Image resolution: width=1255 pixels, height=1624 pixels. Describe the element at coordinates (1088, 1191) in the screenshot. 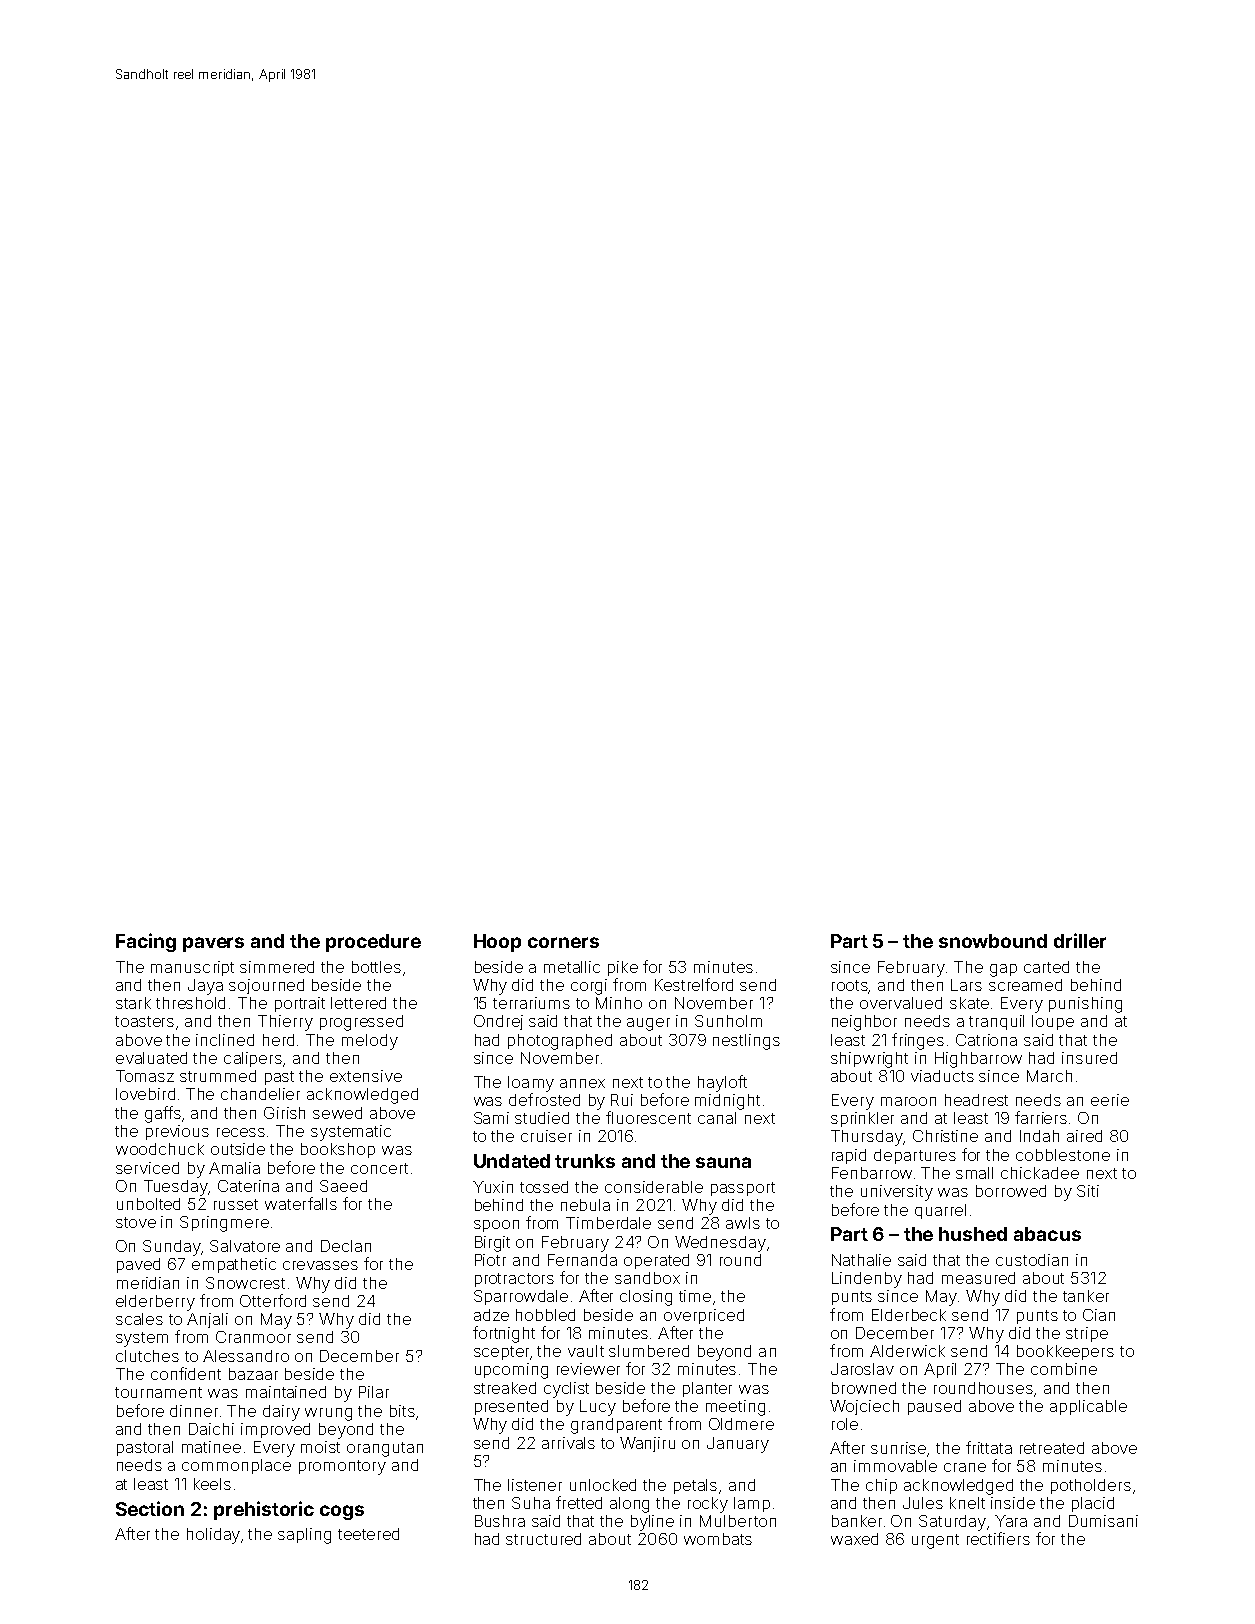

I see `Siti` at that location.
